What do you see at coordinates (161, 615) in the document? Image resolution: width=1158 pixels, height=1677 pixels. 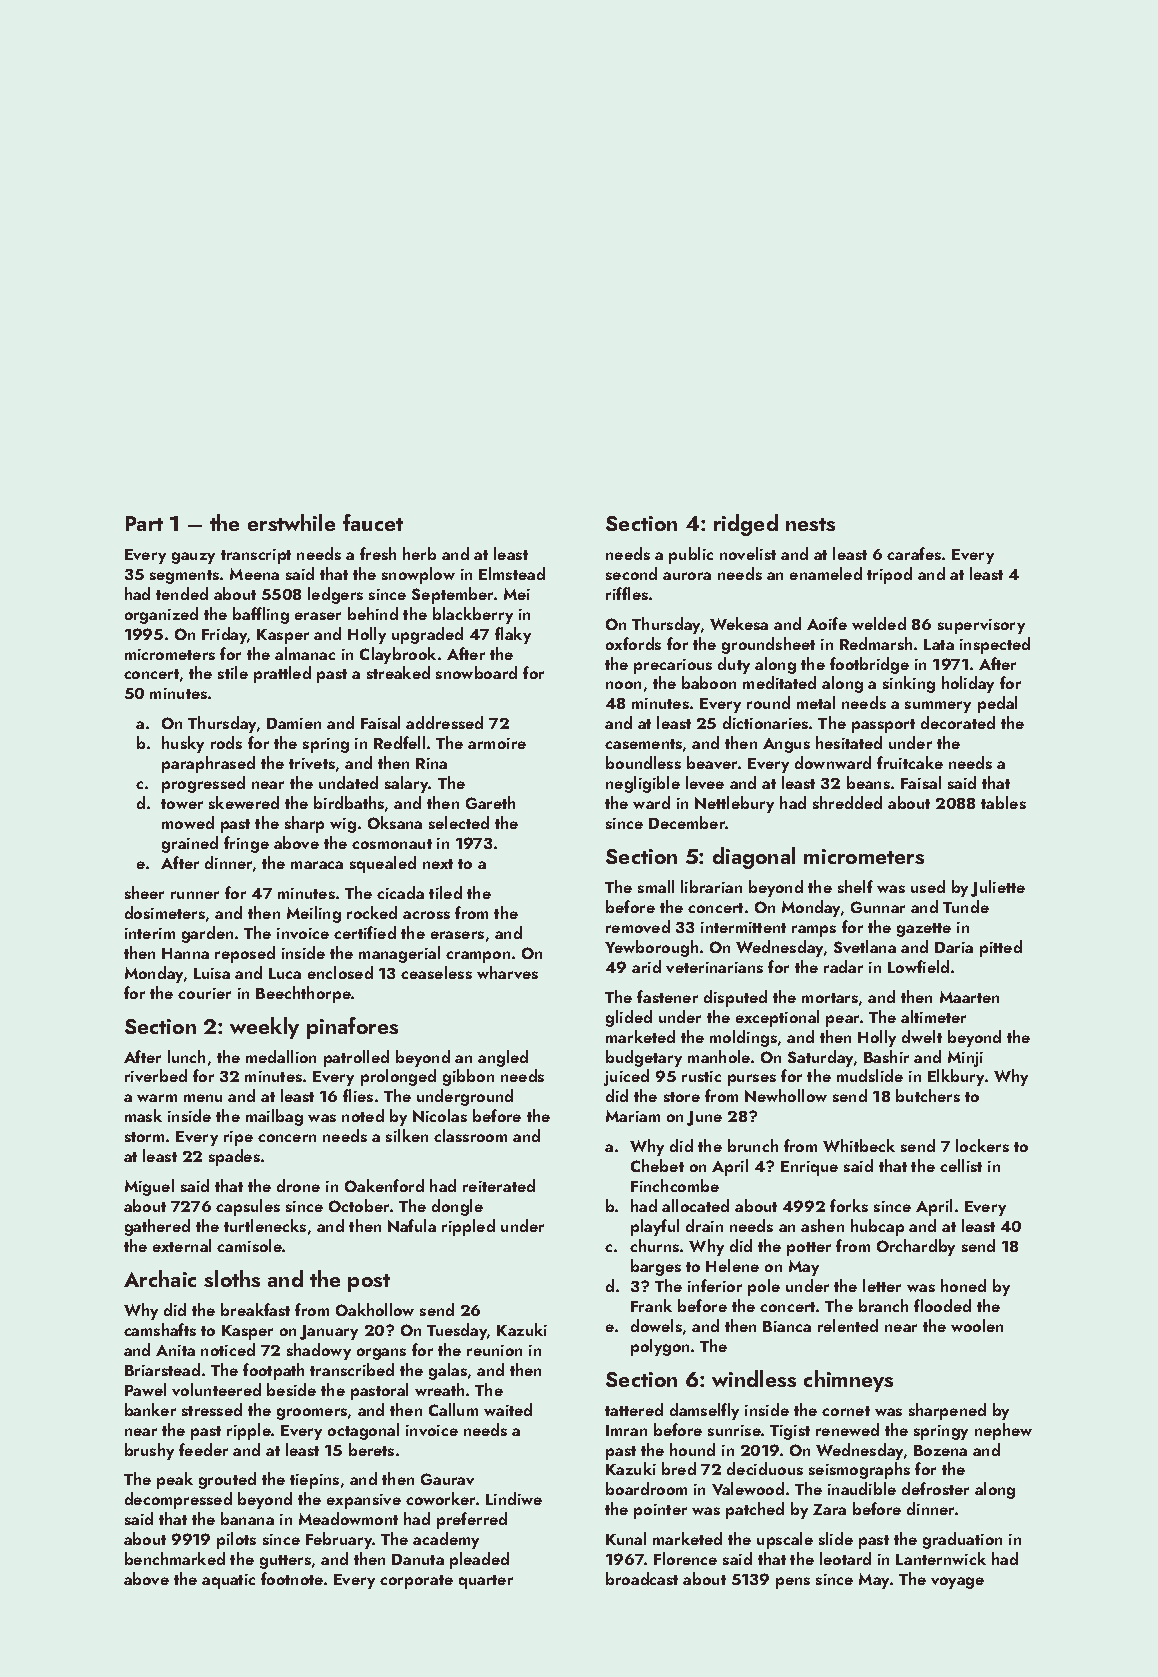 I see `organized` at bounding box center [161, 615].
